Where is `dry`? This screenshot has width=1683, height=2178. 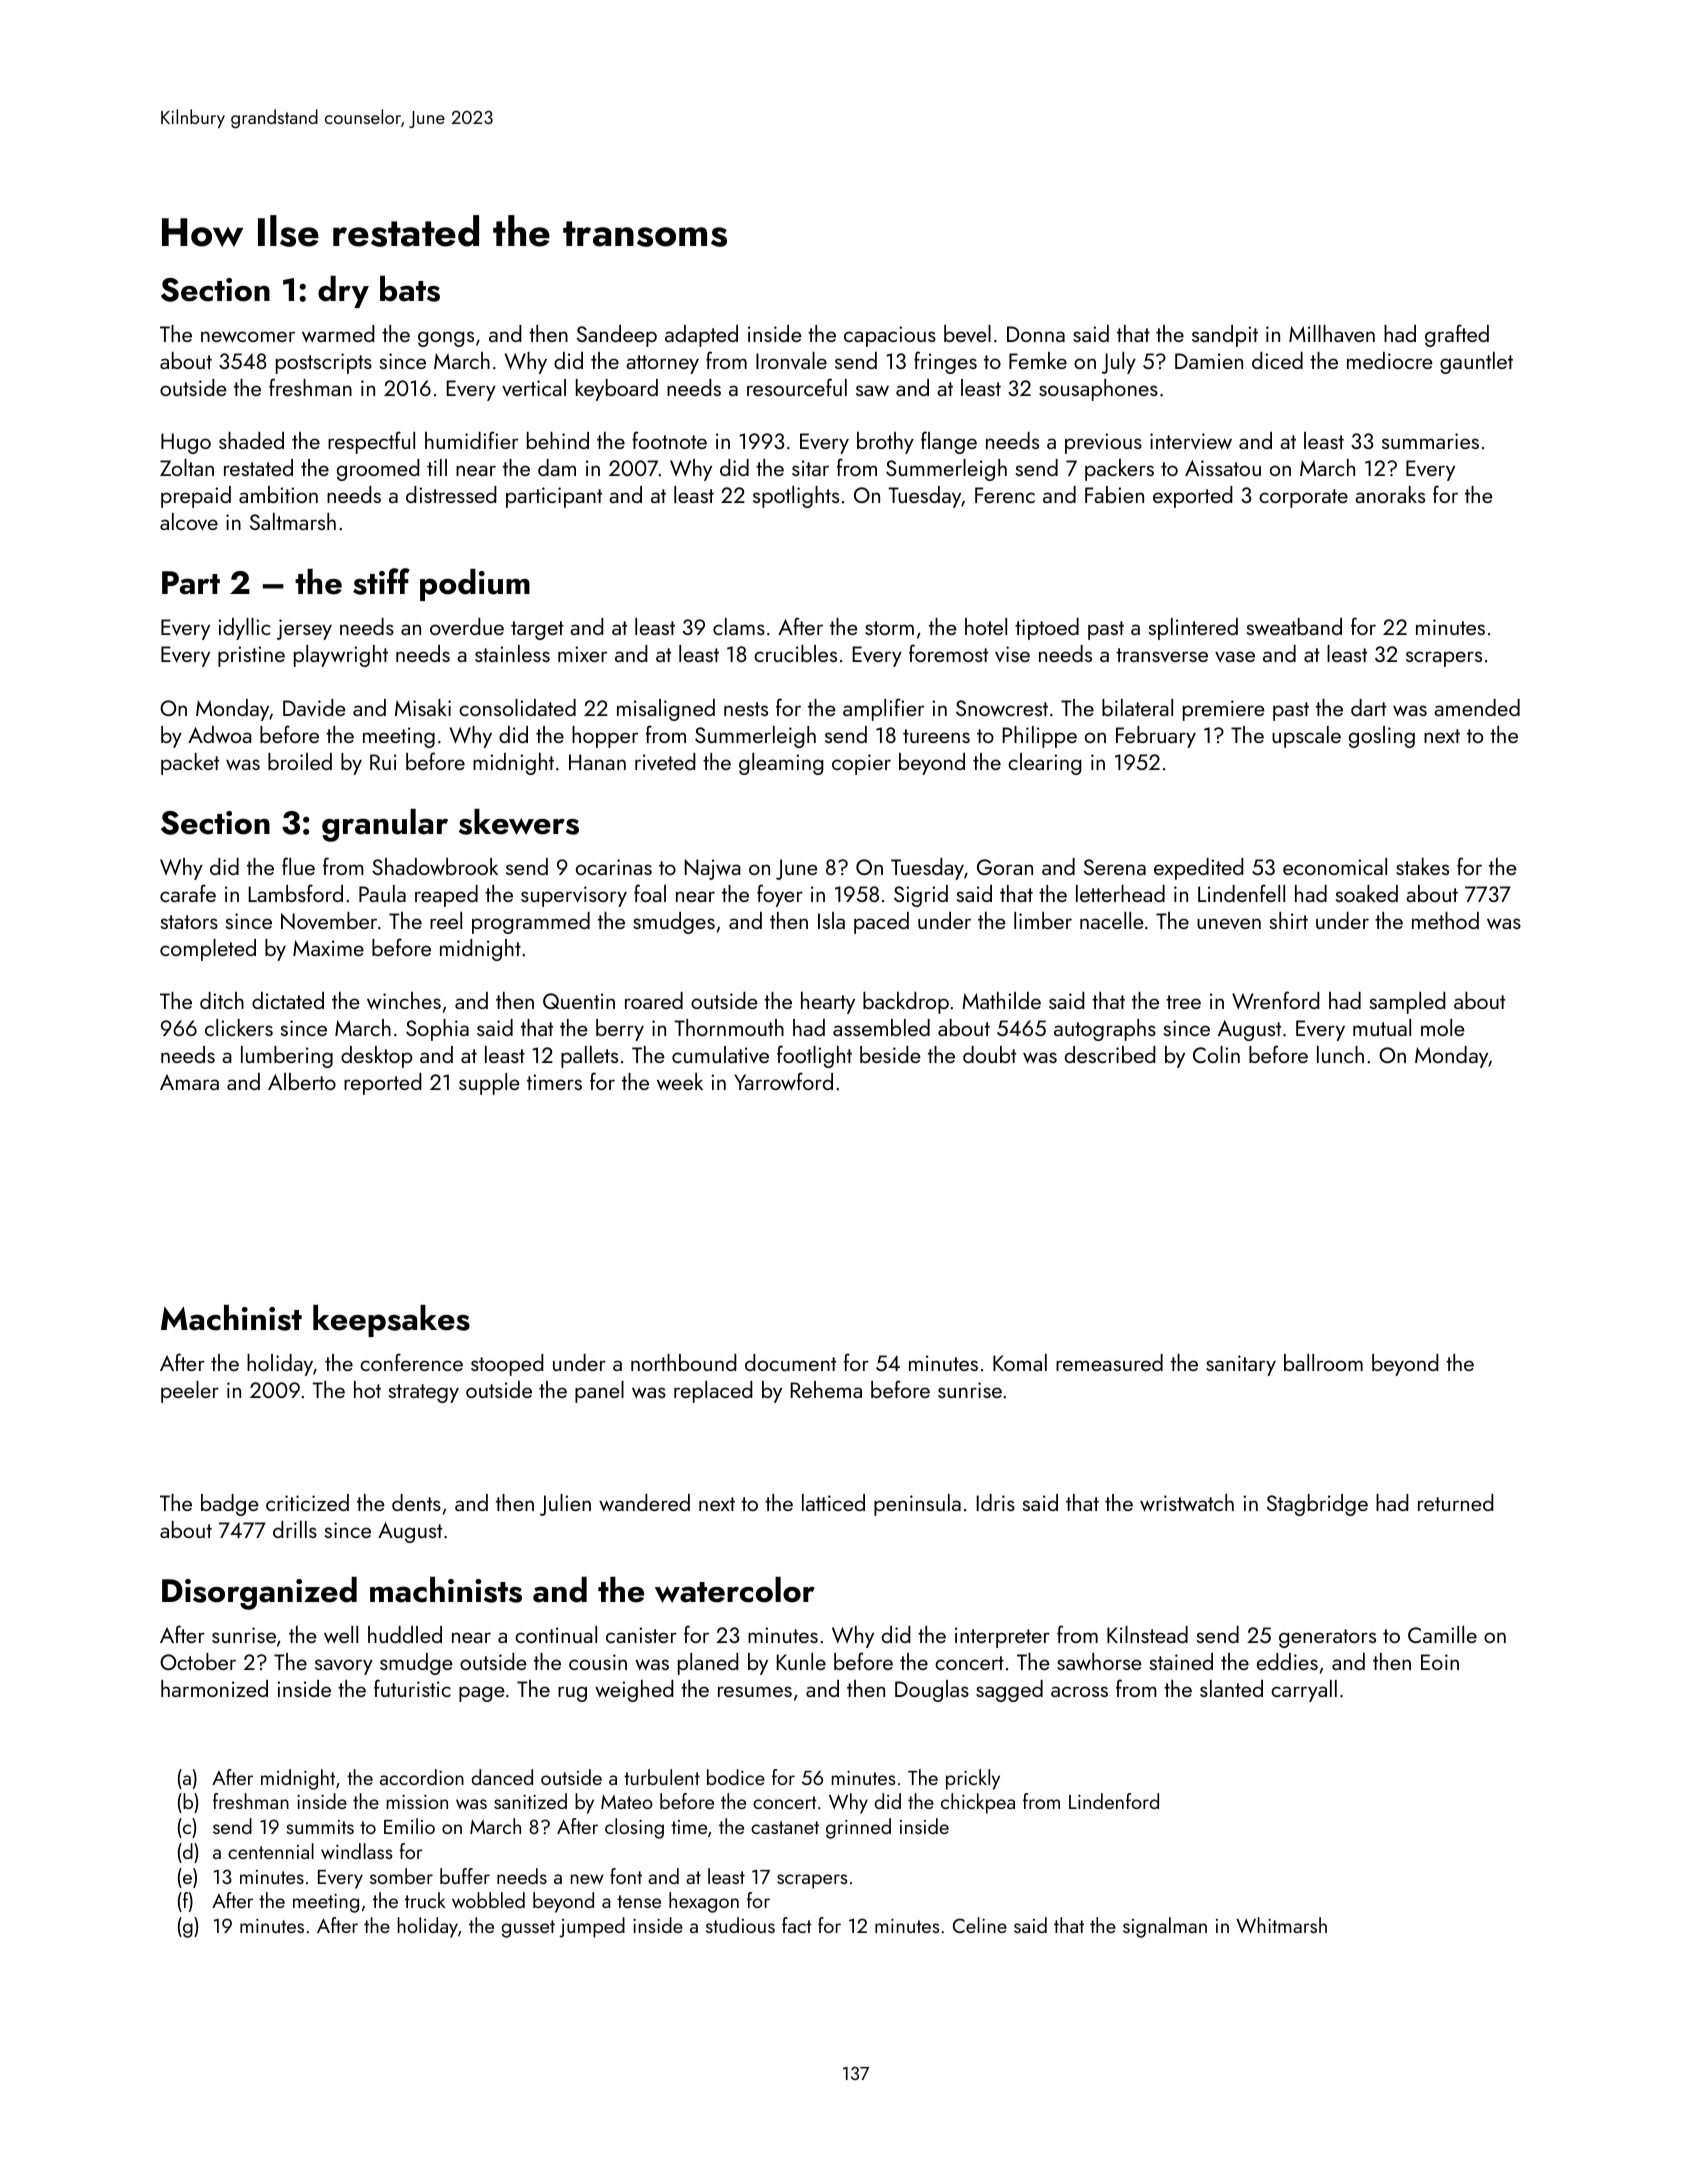 dry is located at coordinates (343, 292).
